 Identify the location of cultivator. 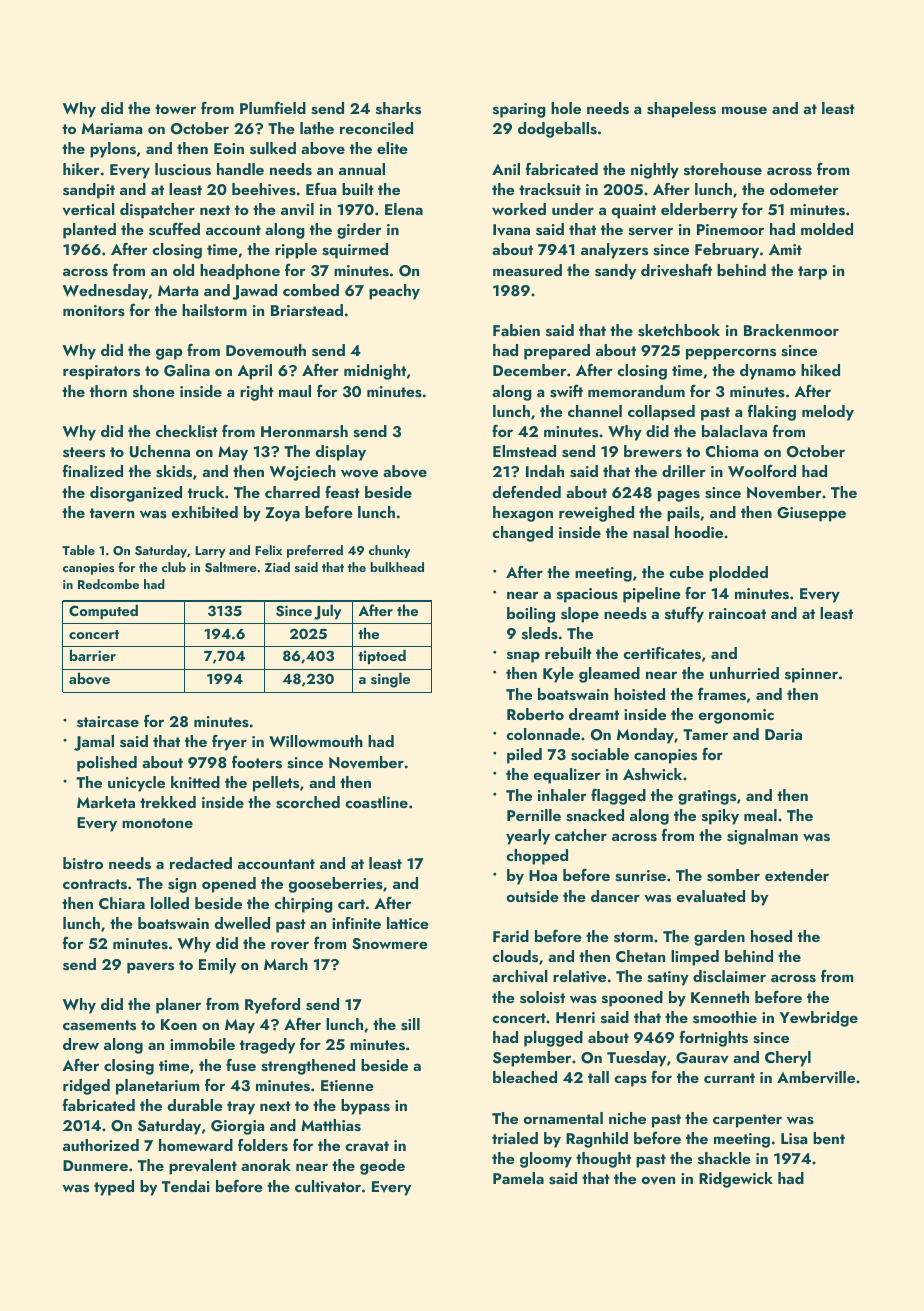
(328, 1186).
